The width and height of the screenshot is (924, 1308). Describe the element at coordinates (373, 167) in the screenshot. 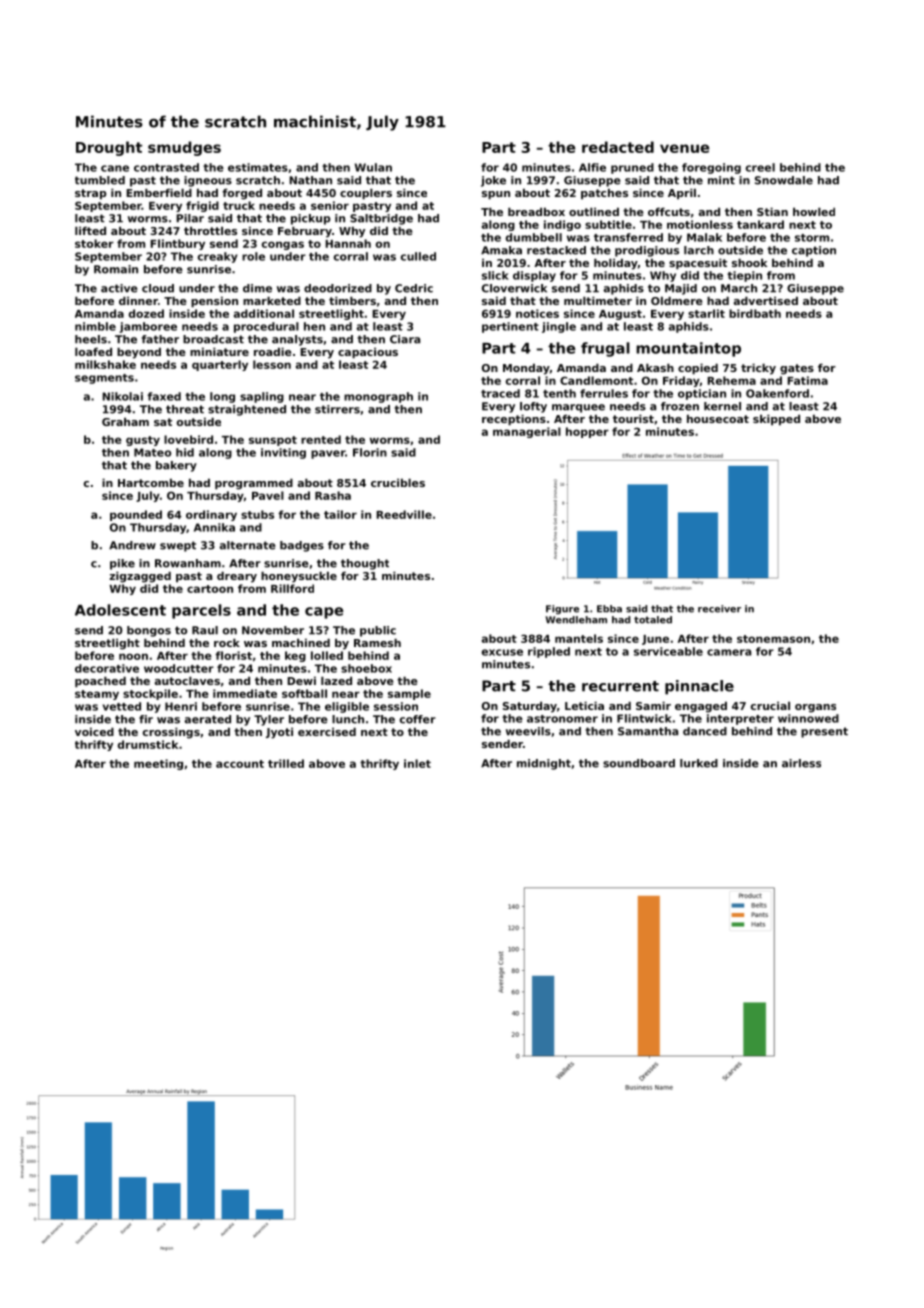

I see `Wulan` at that location.
